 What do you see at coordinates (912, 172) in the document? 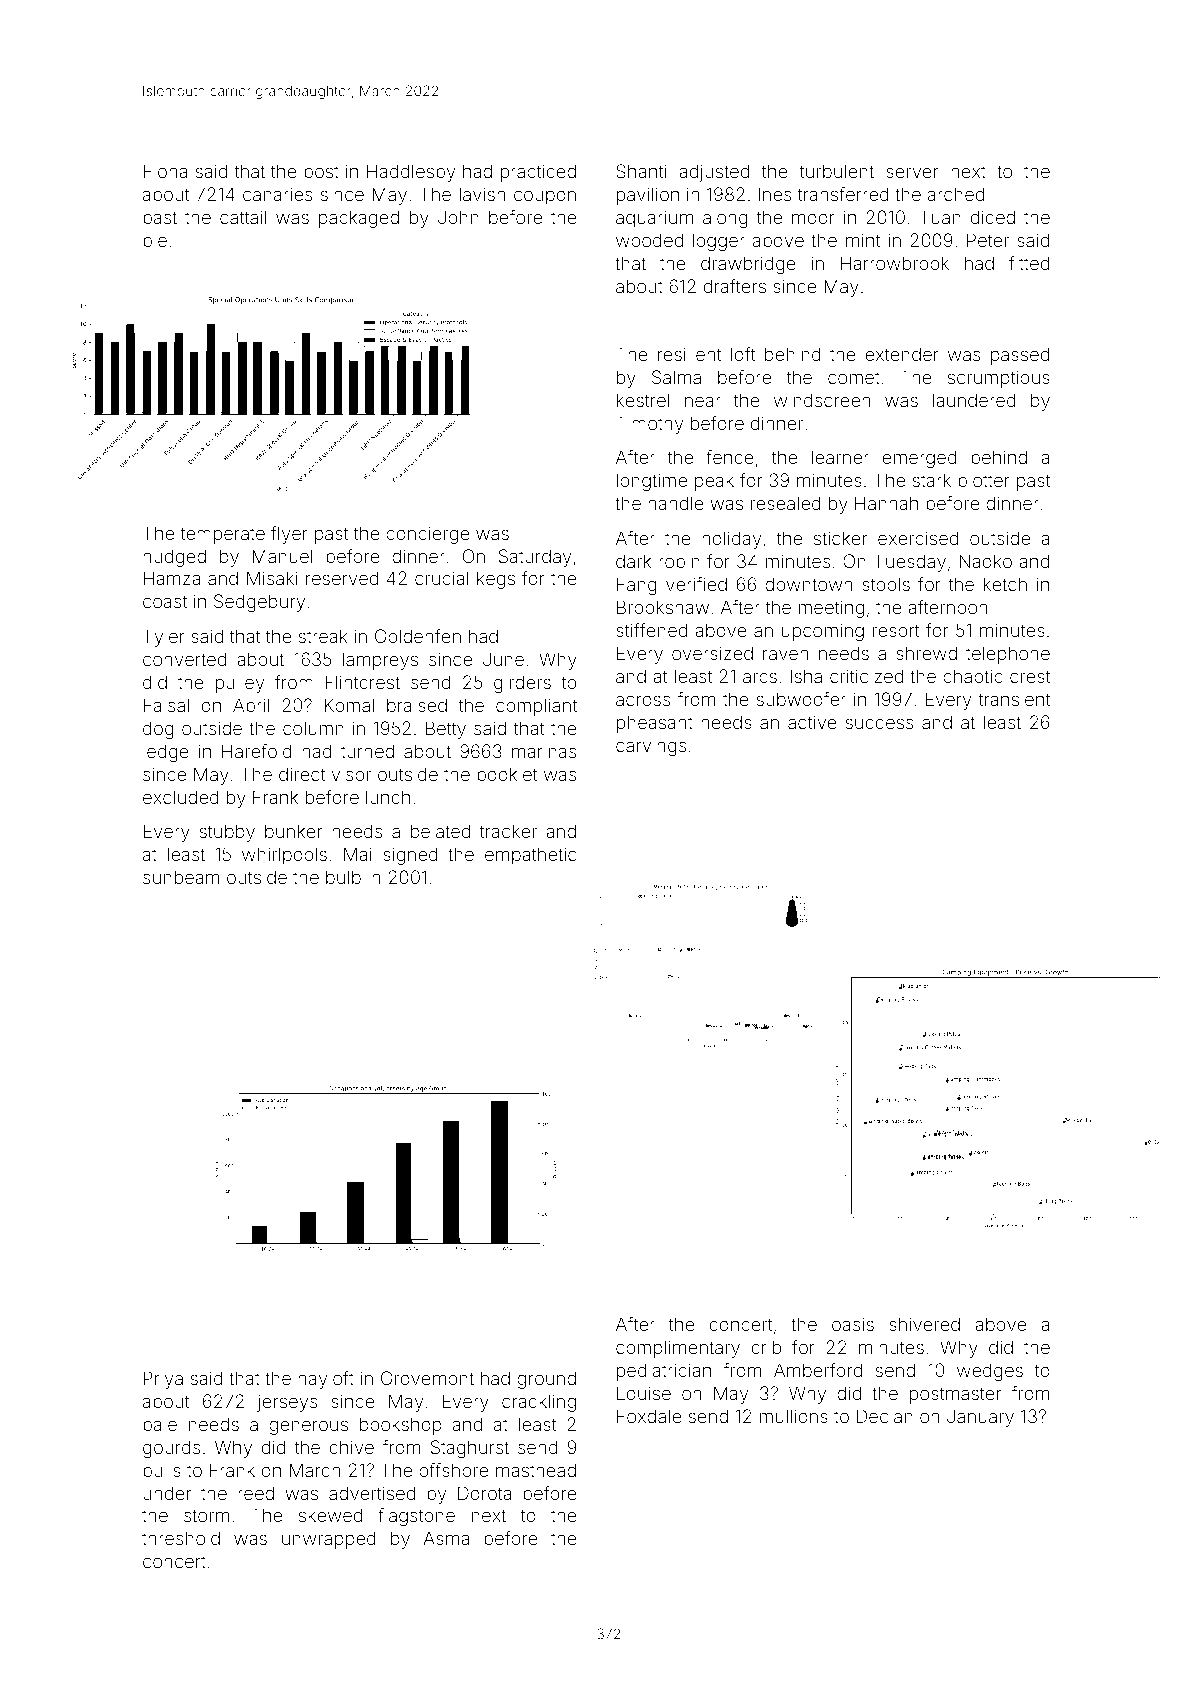
I see `server` at bounding box center [912, 172].
